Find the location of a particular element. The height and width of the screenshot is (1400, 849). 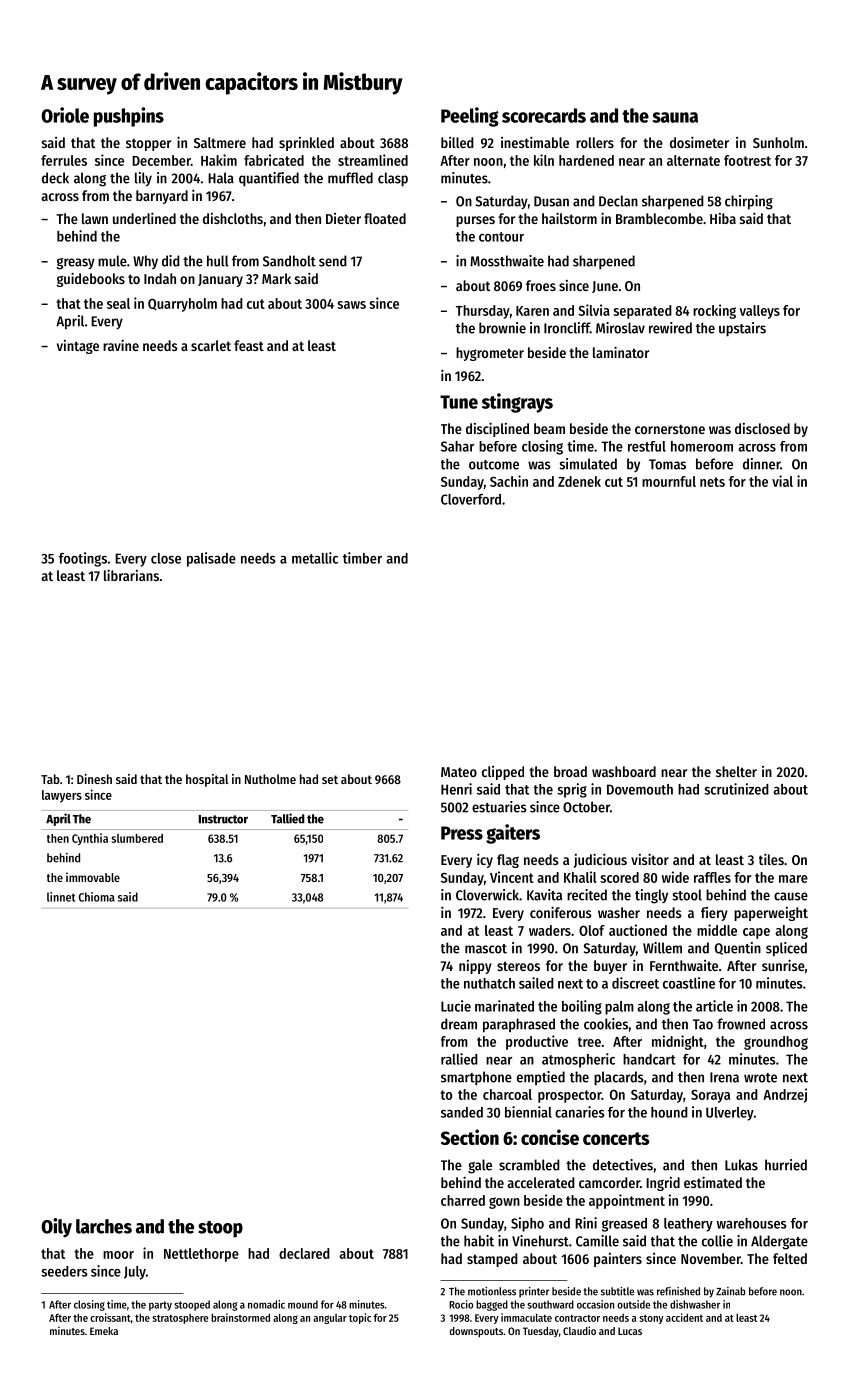

ravine is located at coordinates (121, 345).
